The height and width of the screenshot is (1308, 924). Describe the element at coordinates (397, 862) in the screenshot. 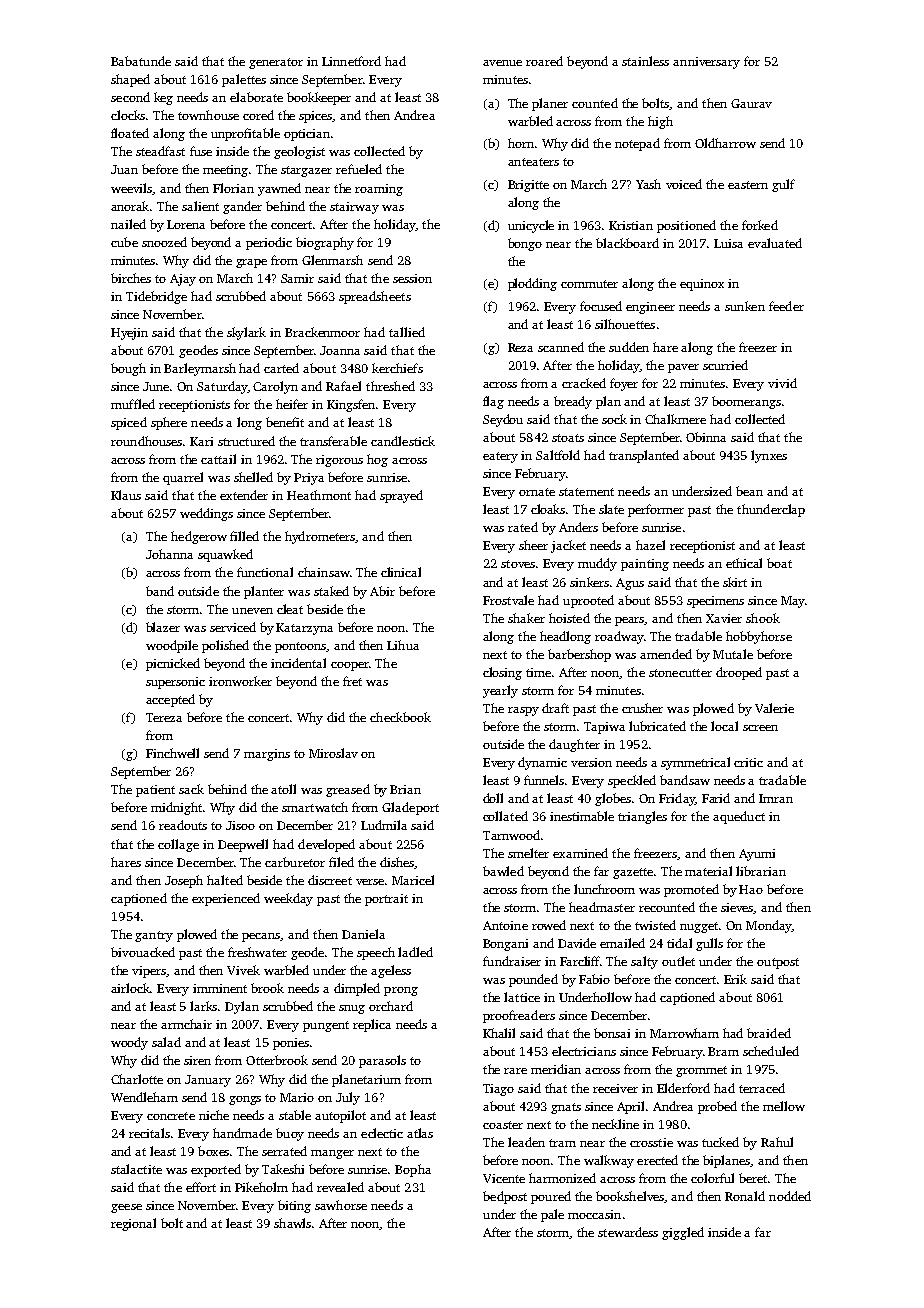

I see `dishes` at that location.
